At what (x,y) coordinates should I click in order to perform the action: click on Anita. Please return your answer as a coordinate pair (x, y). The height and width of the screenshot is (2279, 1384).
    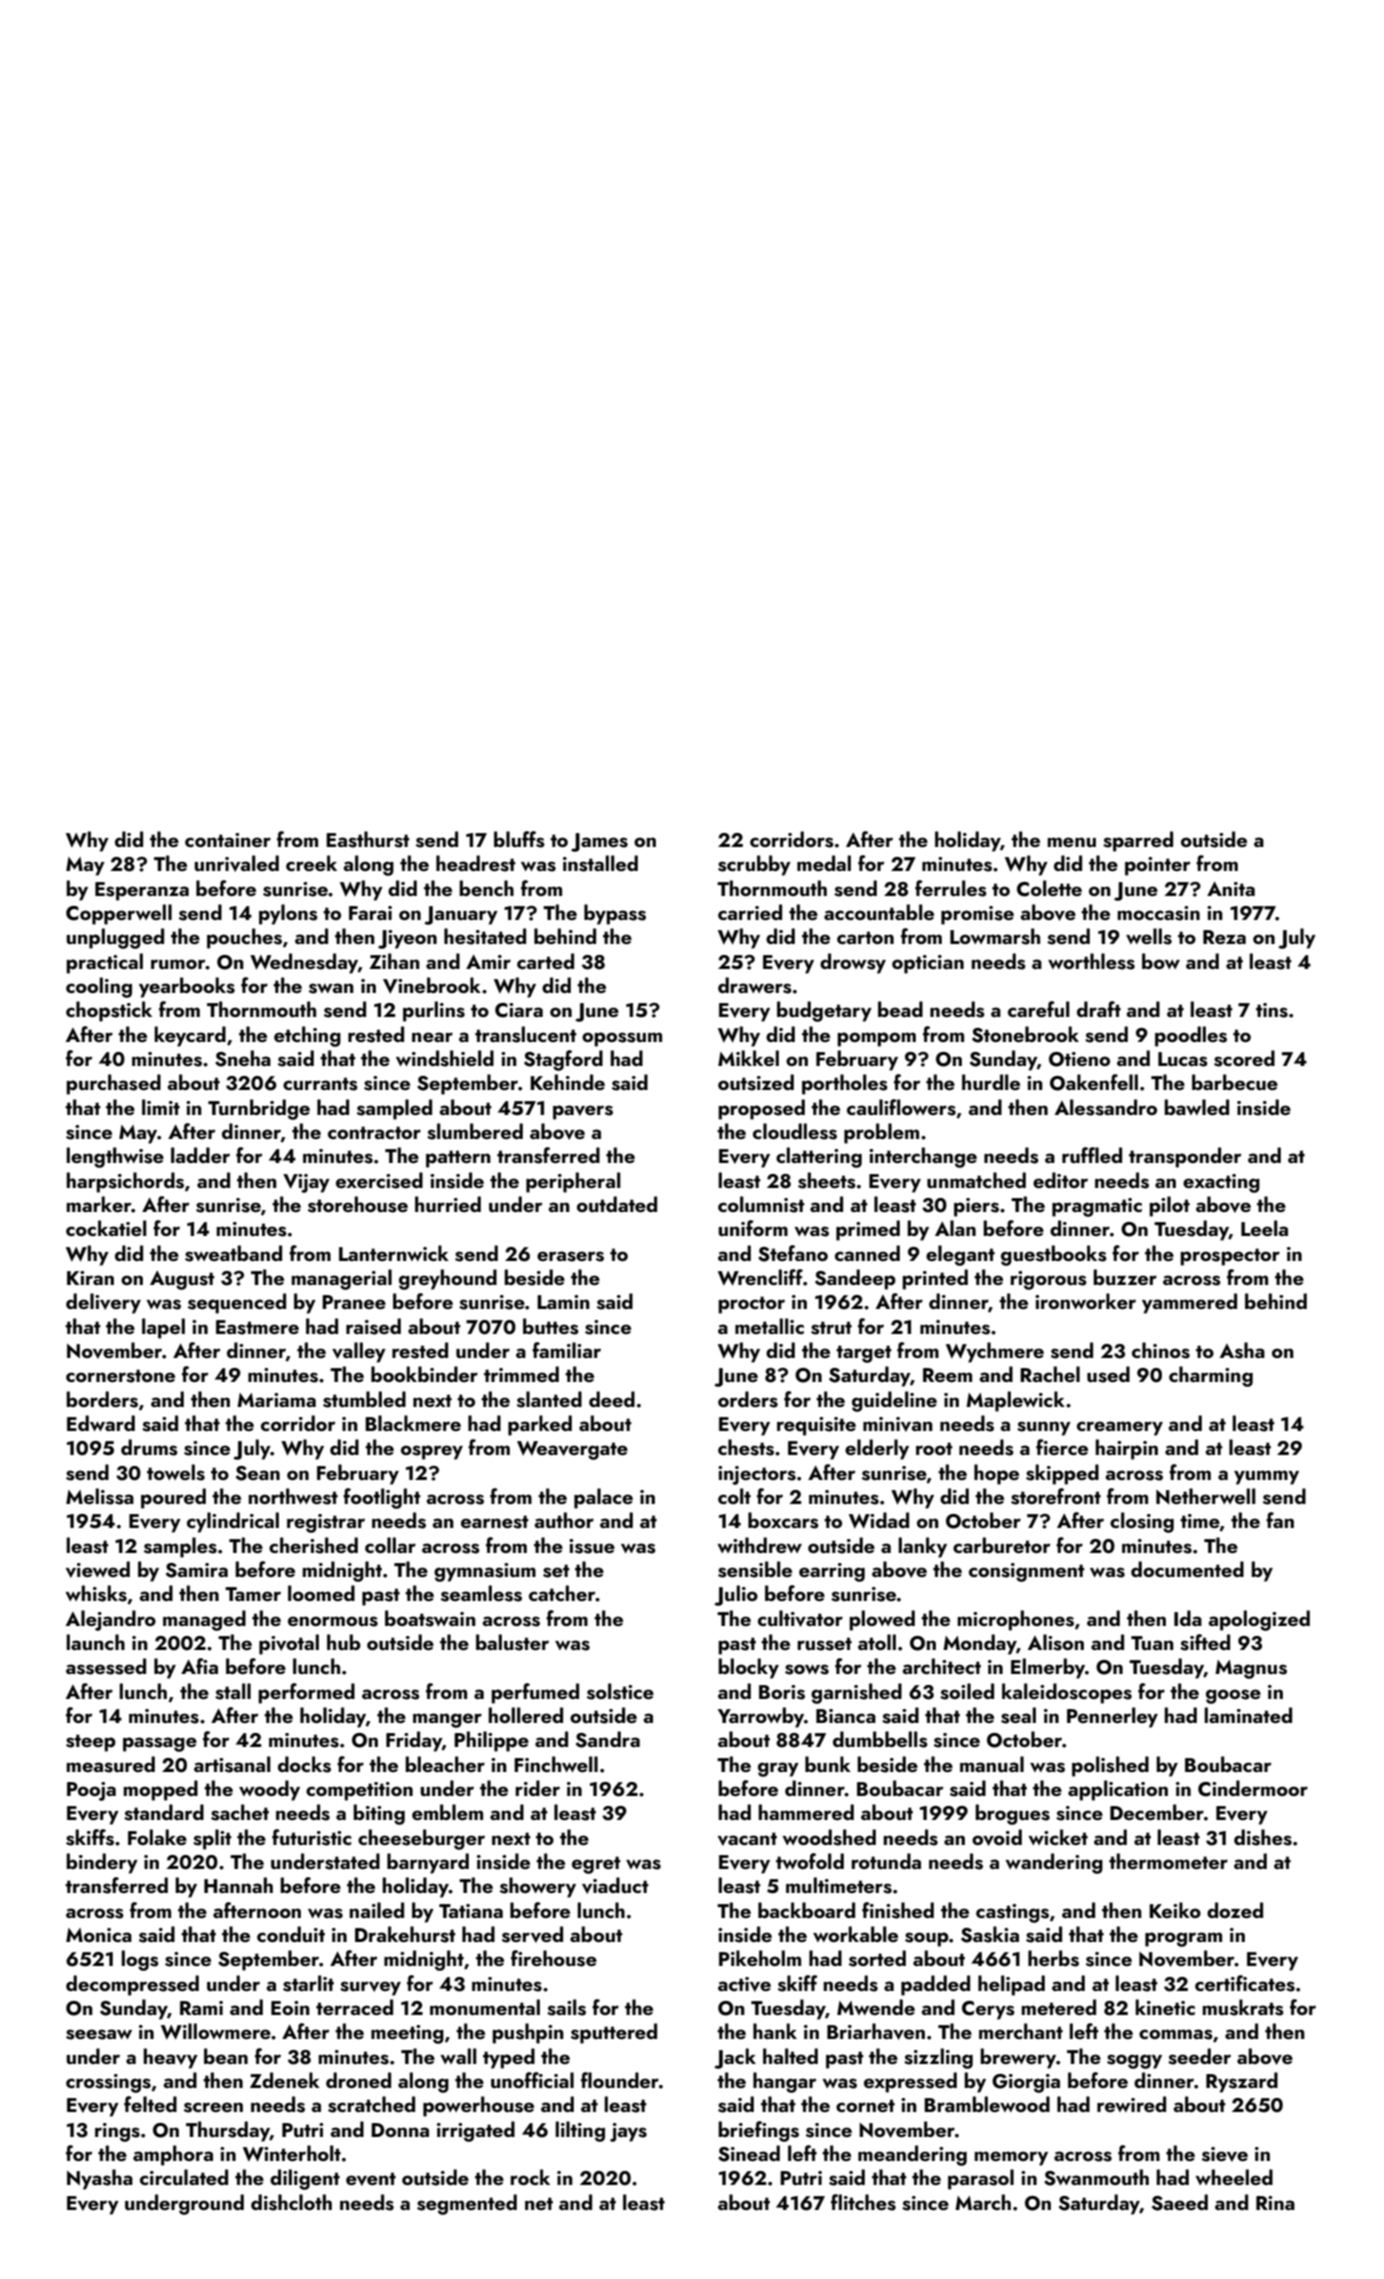
    Looking at the image, I should click on (1231, 889).
